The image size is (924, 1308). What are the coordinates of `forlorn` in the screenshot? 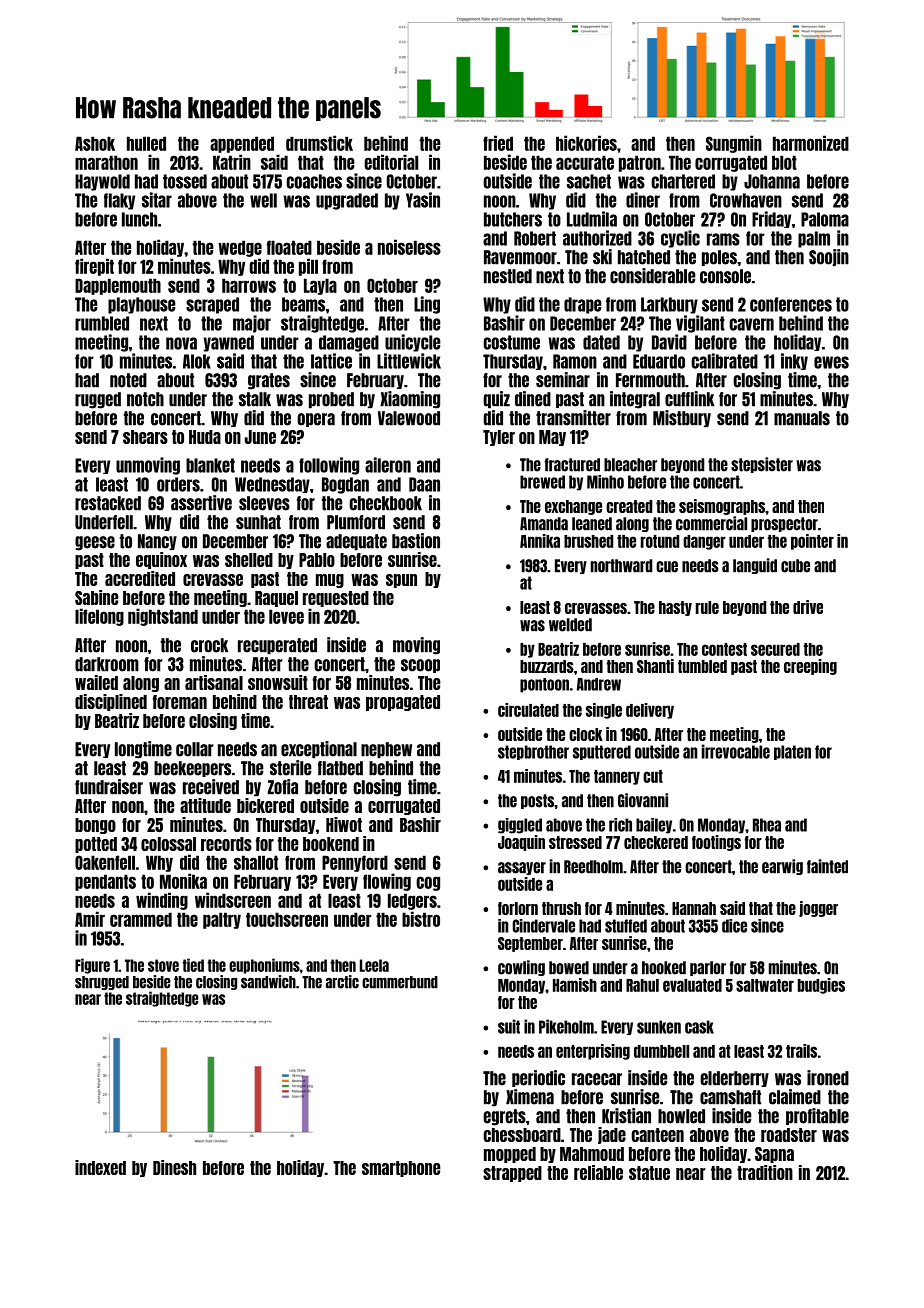 It's located at (518, 908).
